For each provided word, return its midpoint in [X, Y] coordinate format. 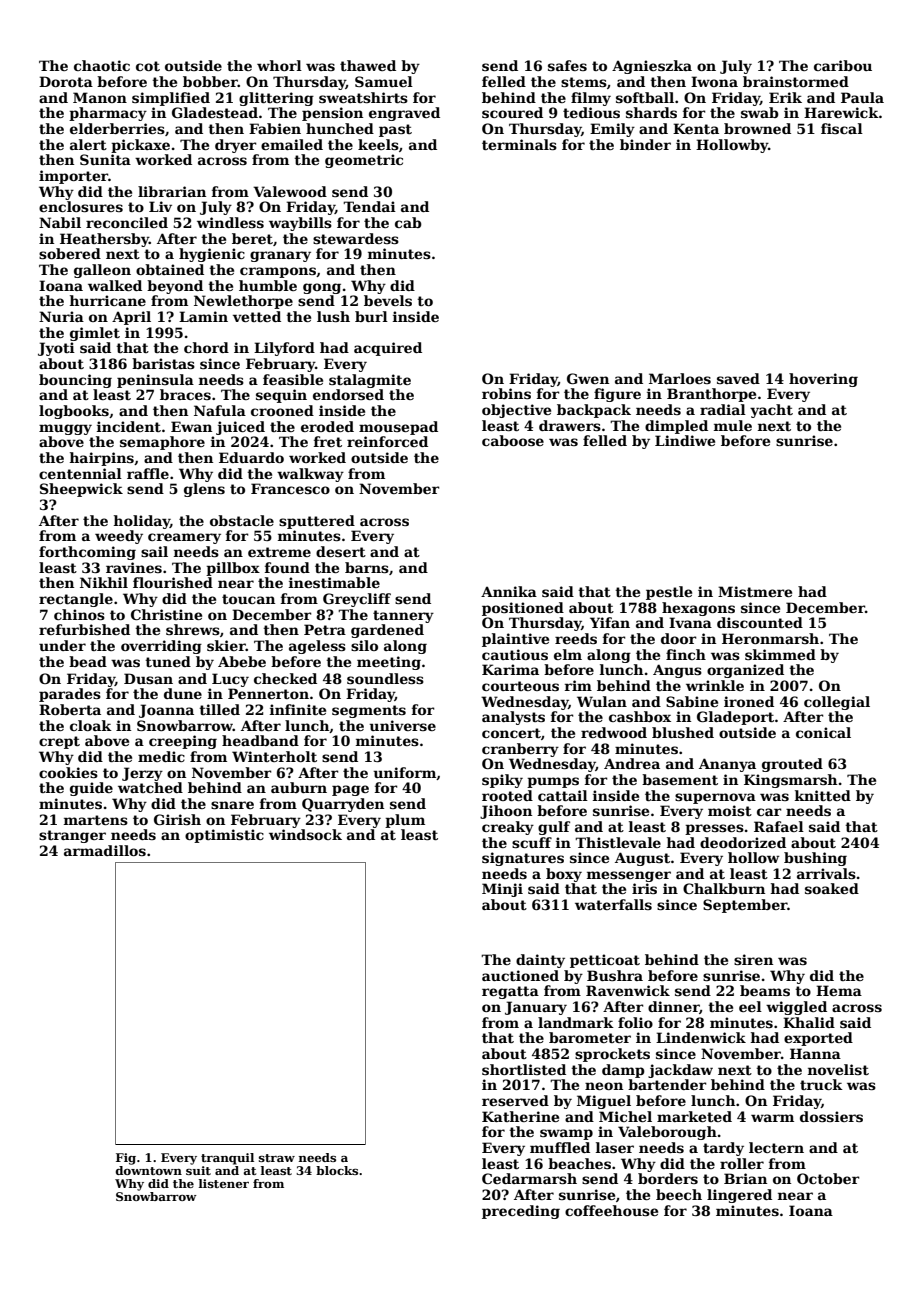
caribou [843, 65]
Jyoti [56, 349]
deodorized [743, 842]
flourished [173, 582]
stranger [72, 836]
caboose [513, 440]
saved [738, 378]
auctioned [520, 975]
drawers [570, 425]
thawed [368, 65]
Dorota [66, 81]
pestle [669, 593]
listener [224, 1183]
